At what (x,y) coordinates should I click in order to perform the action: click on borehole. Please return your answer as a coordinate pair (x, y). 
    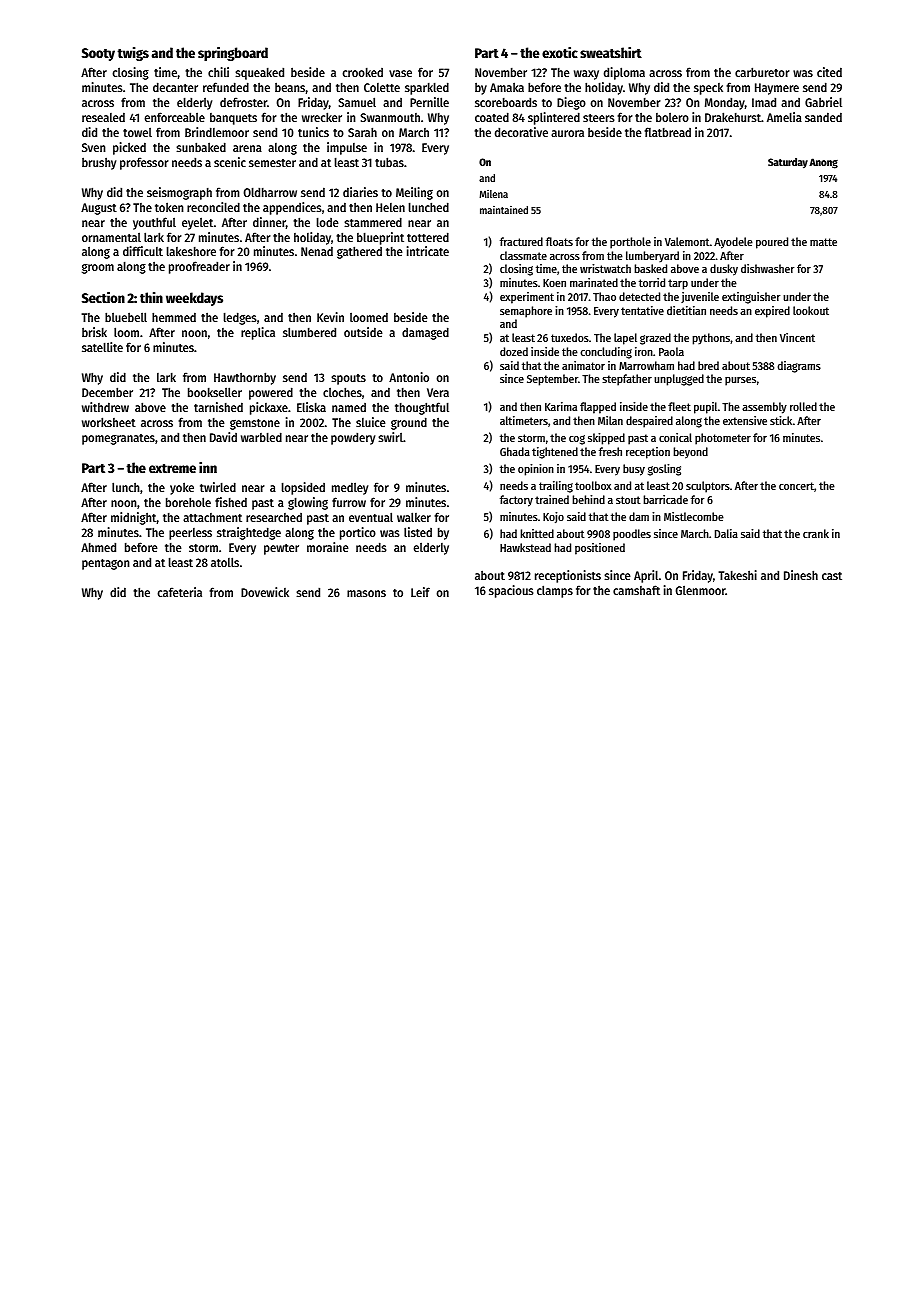
    Looking at the image, I should click on (188, 502).
